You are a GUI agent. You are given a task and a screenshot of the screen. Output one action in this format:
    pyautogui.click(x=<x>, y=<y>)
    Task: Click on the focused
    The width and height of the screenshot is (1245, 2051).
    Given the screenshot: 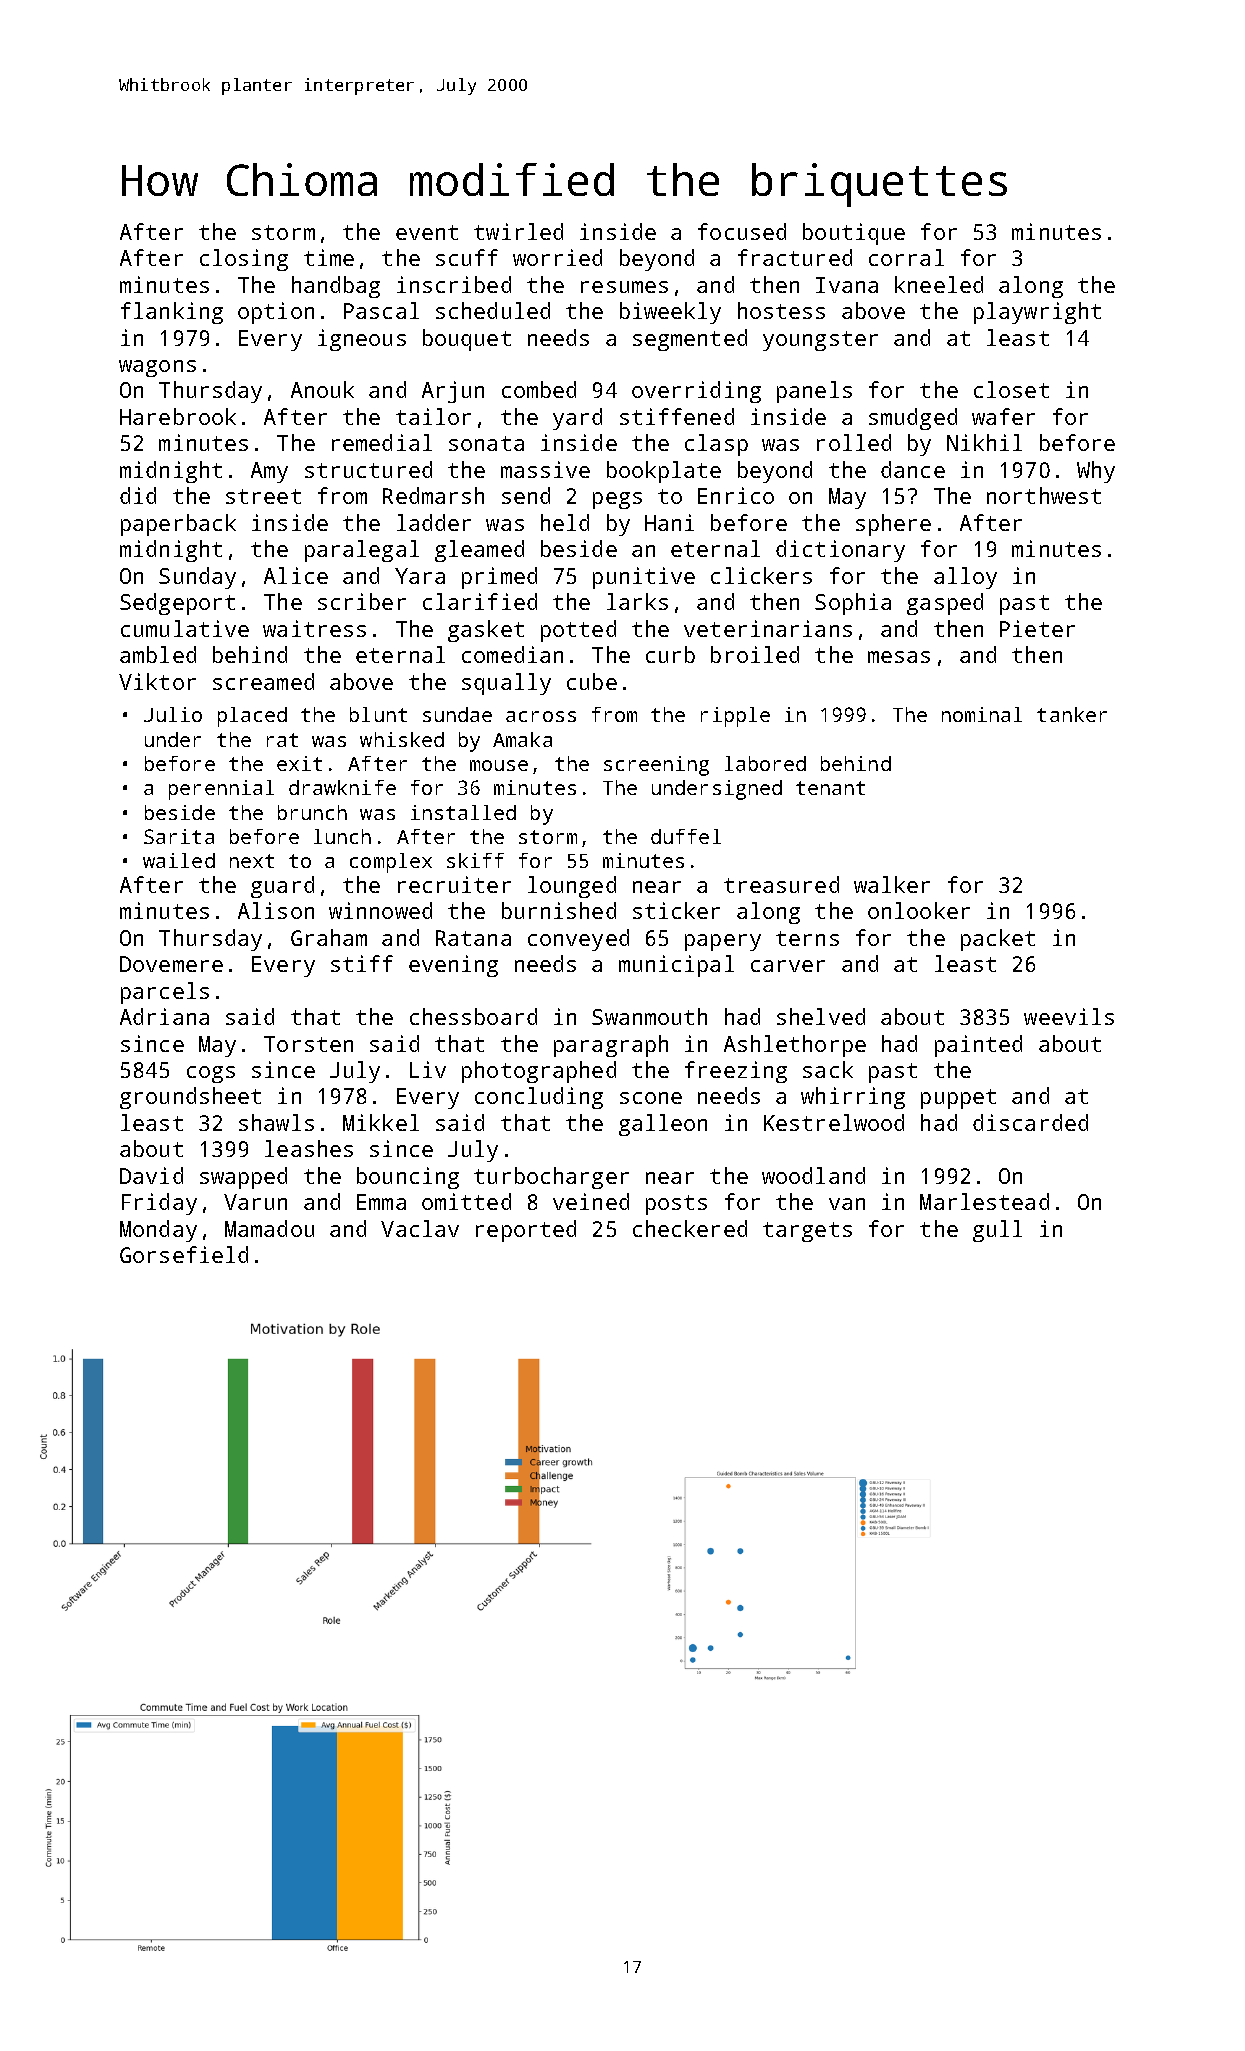 What is the action you would take?
    pyautogui.click(x=742, y=231)
